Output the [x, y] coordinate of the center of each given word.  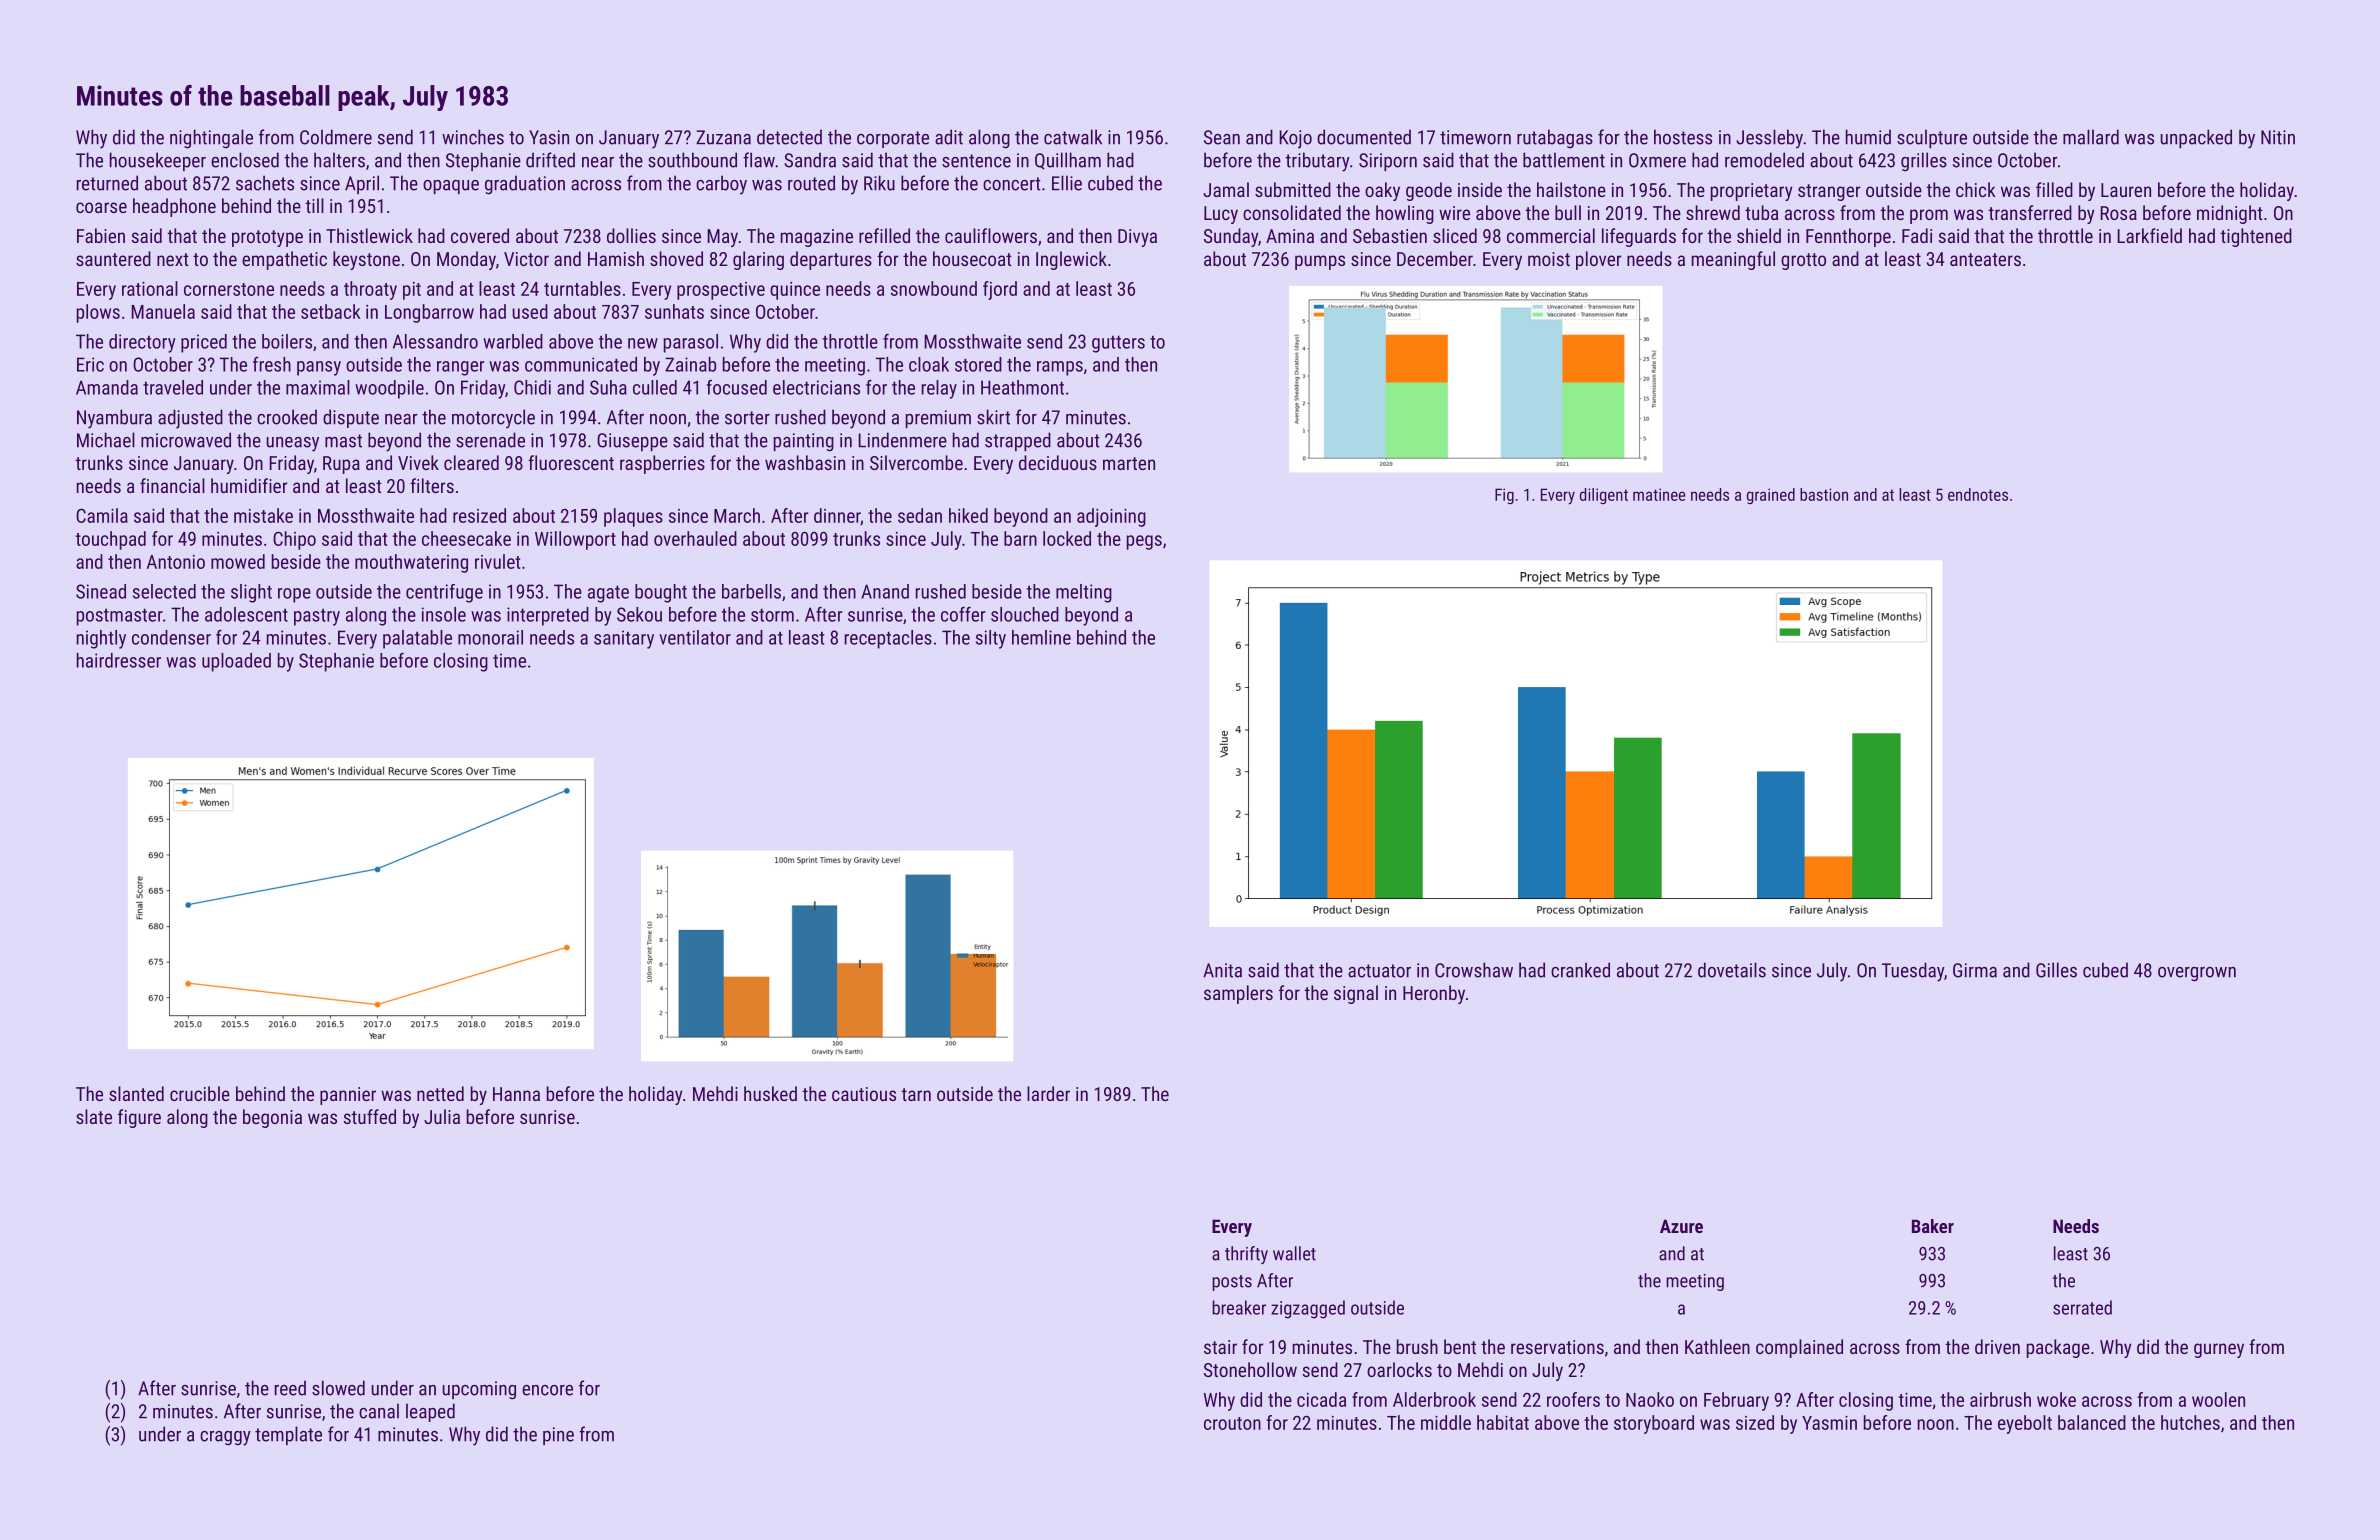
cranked [1580, 970]
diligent [1604, 496]
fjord [1000, 290]
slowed [338, 1388]
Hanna [516, 1094]
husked [770, 1093]
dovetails [1732, 970]
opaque [451, 187]
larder [1048, 1093]
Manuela [163, 311]
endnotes [1978, 494]
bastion [1824, 494]
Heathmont [1022, 387]
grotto [1803, 261]
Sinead [101, 591]
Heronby [1434, 994]
